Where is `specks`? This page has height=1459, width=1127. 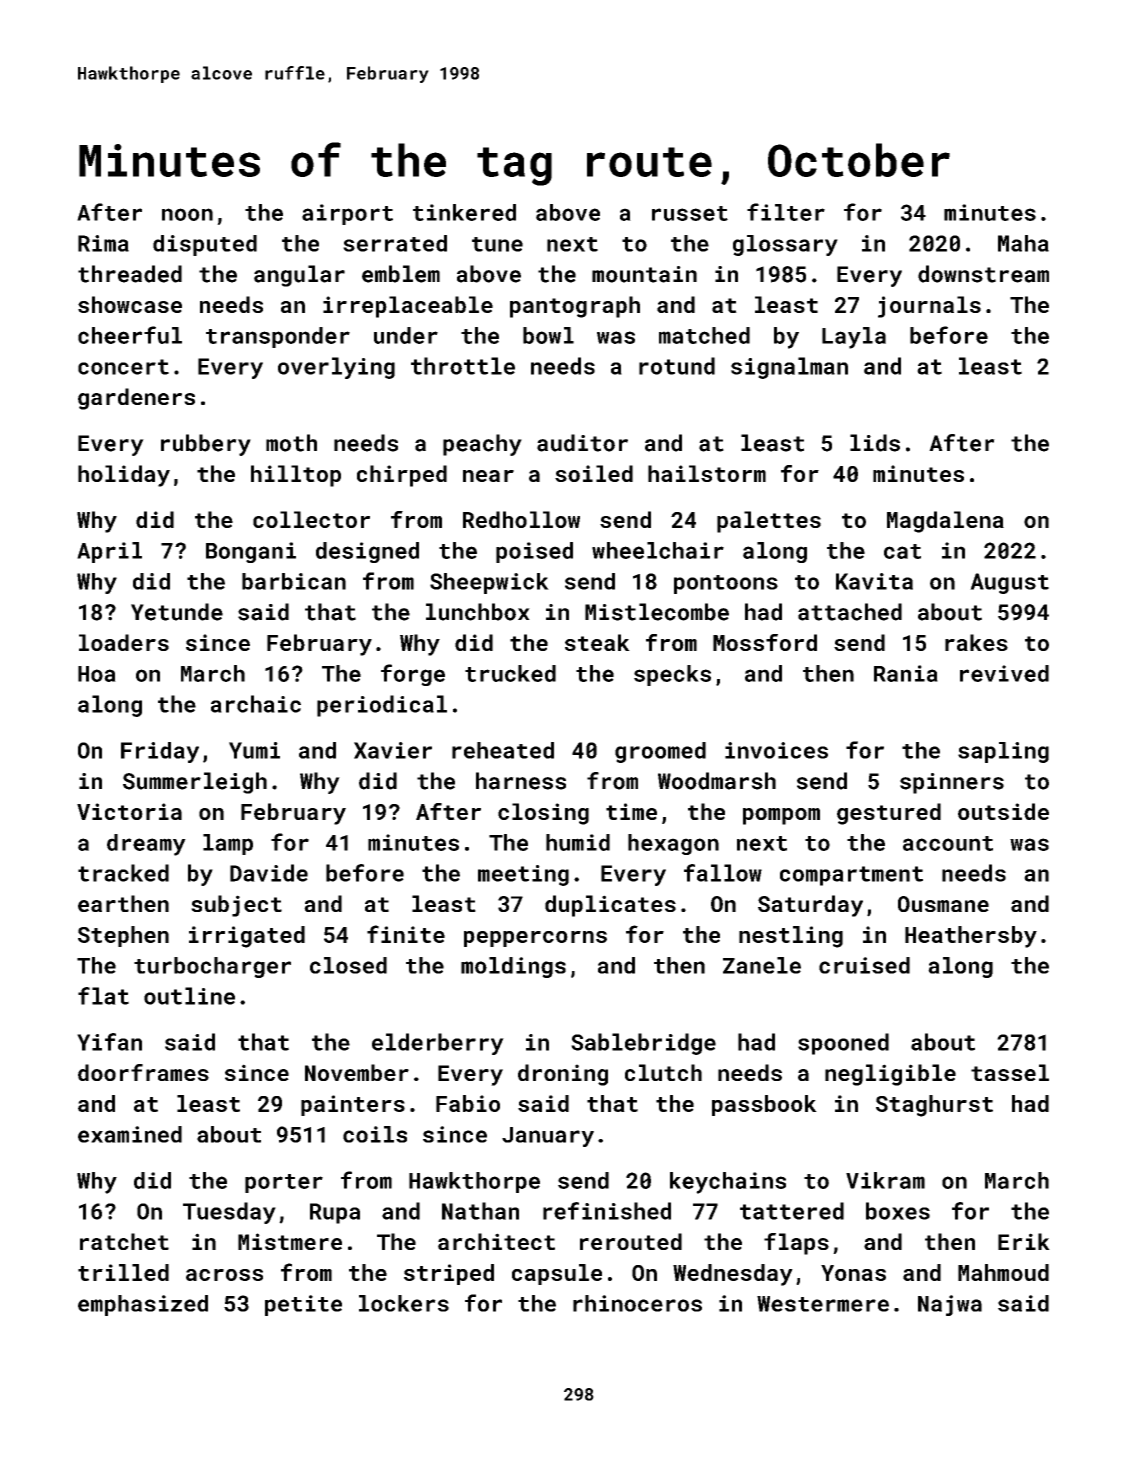 specks is located at coordinates (672, 675).
